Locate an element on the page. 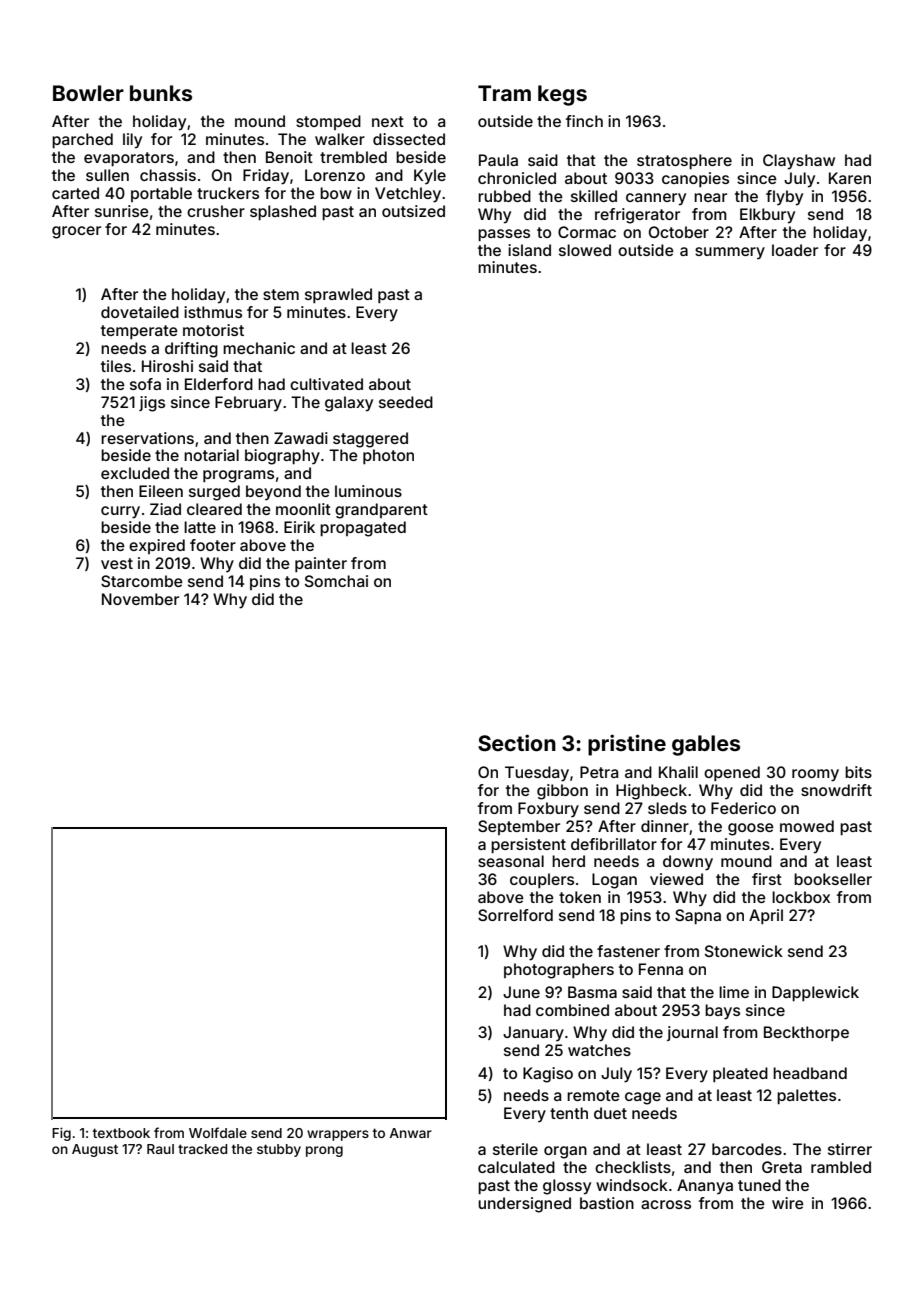  gibbon is located at coordinates (562, 792).
